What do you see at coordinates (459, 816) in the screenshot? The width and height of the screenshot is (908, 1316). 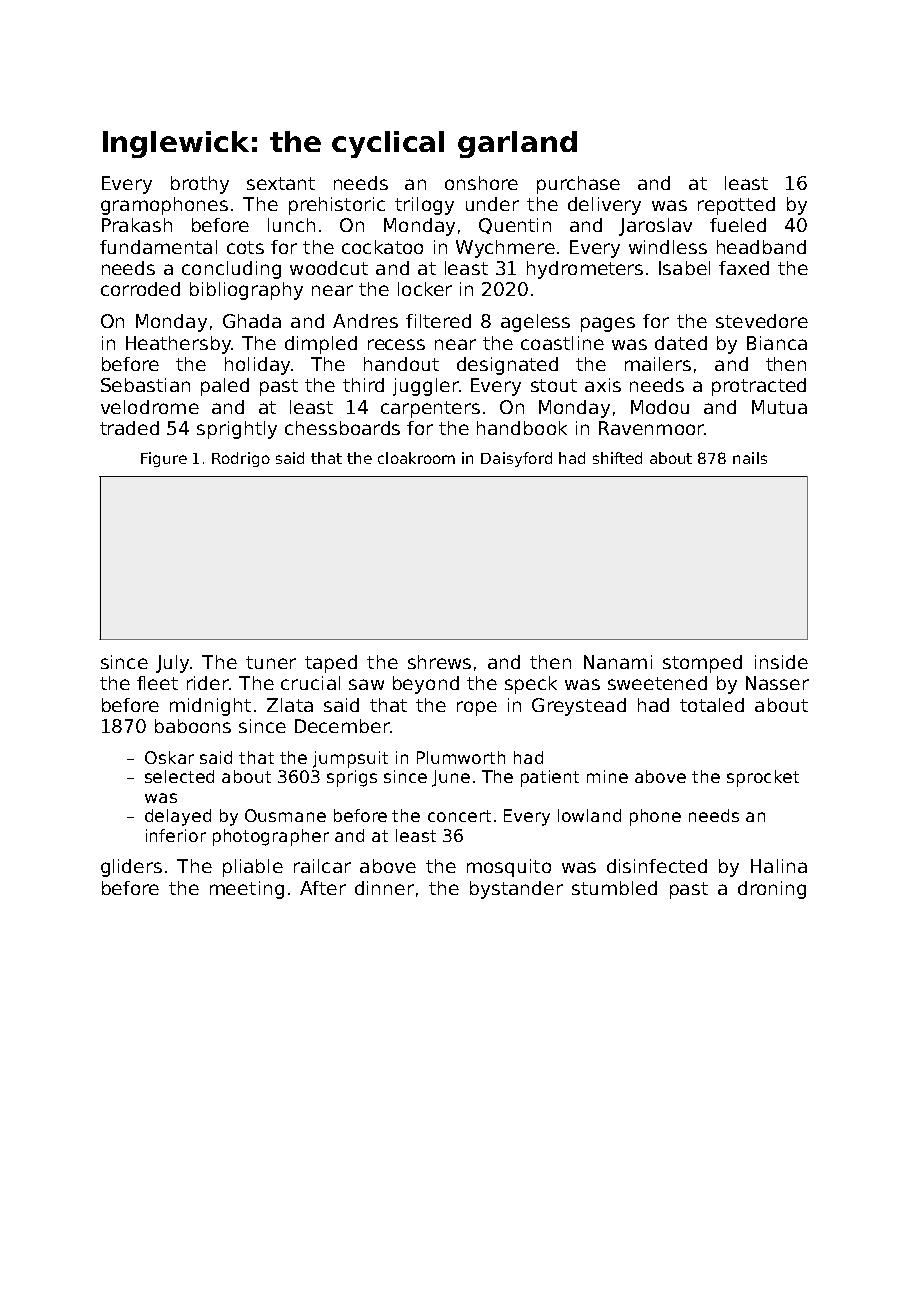 I see `concert` at bounding box center [459, 816].
